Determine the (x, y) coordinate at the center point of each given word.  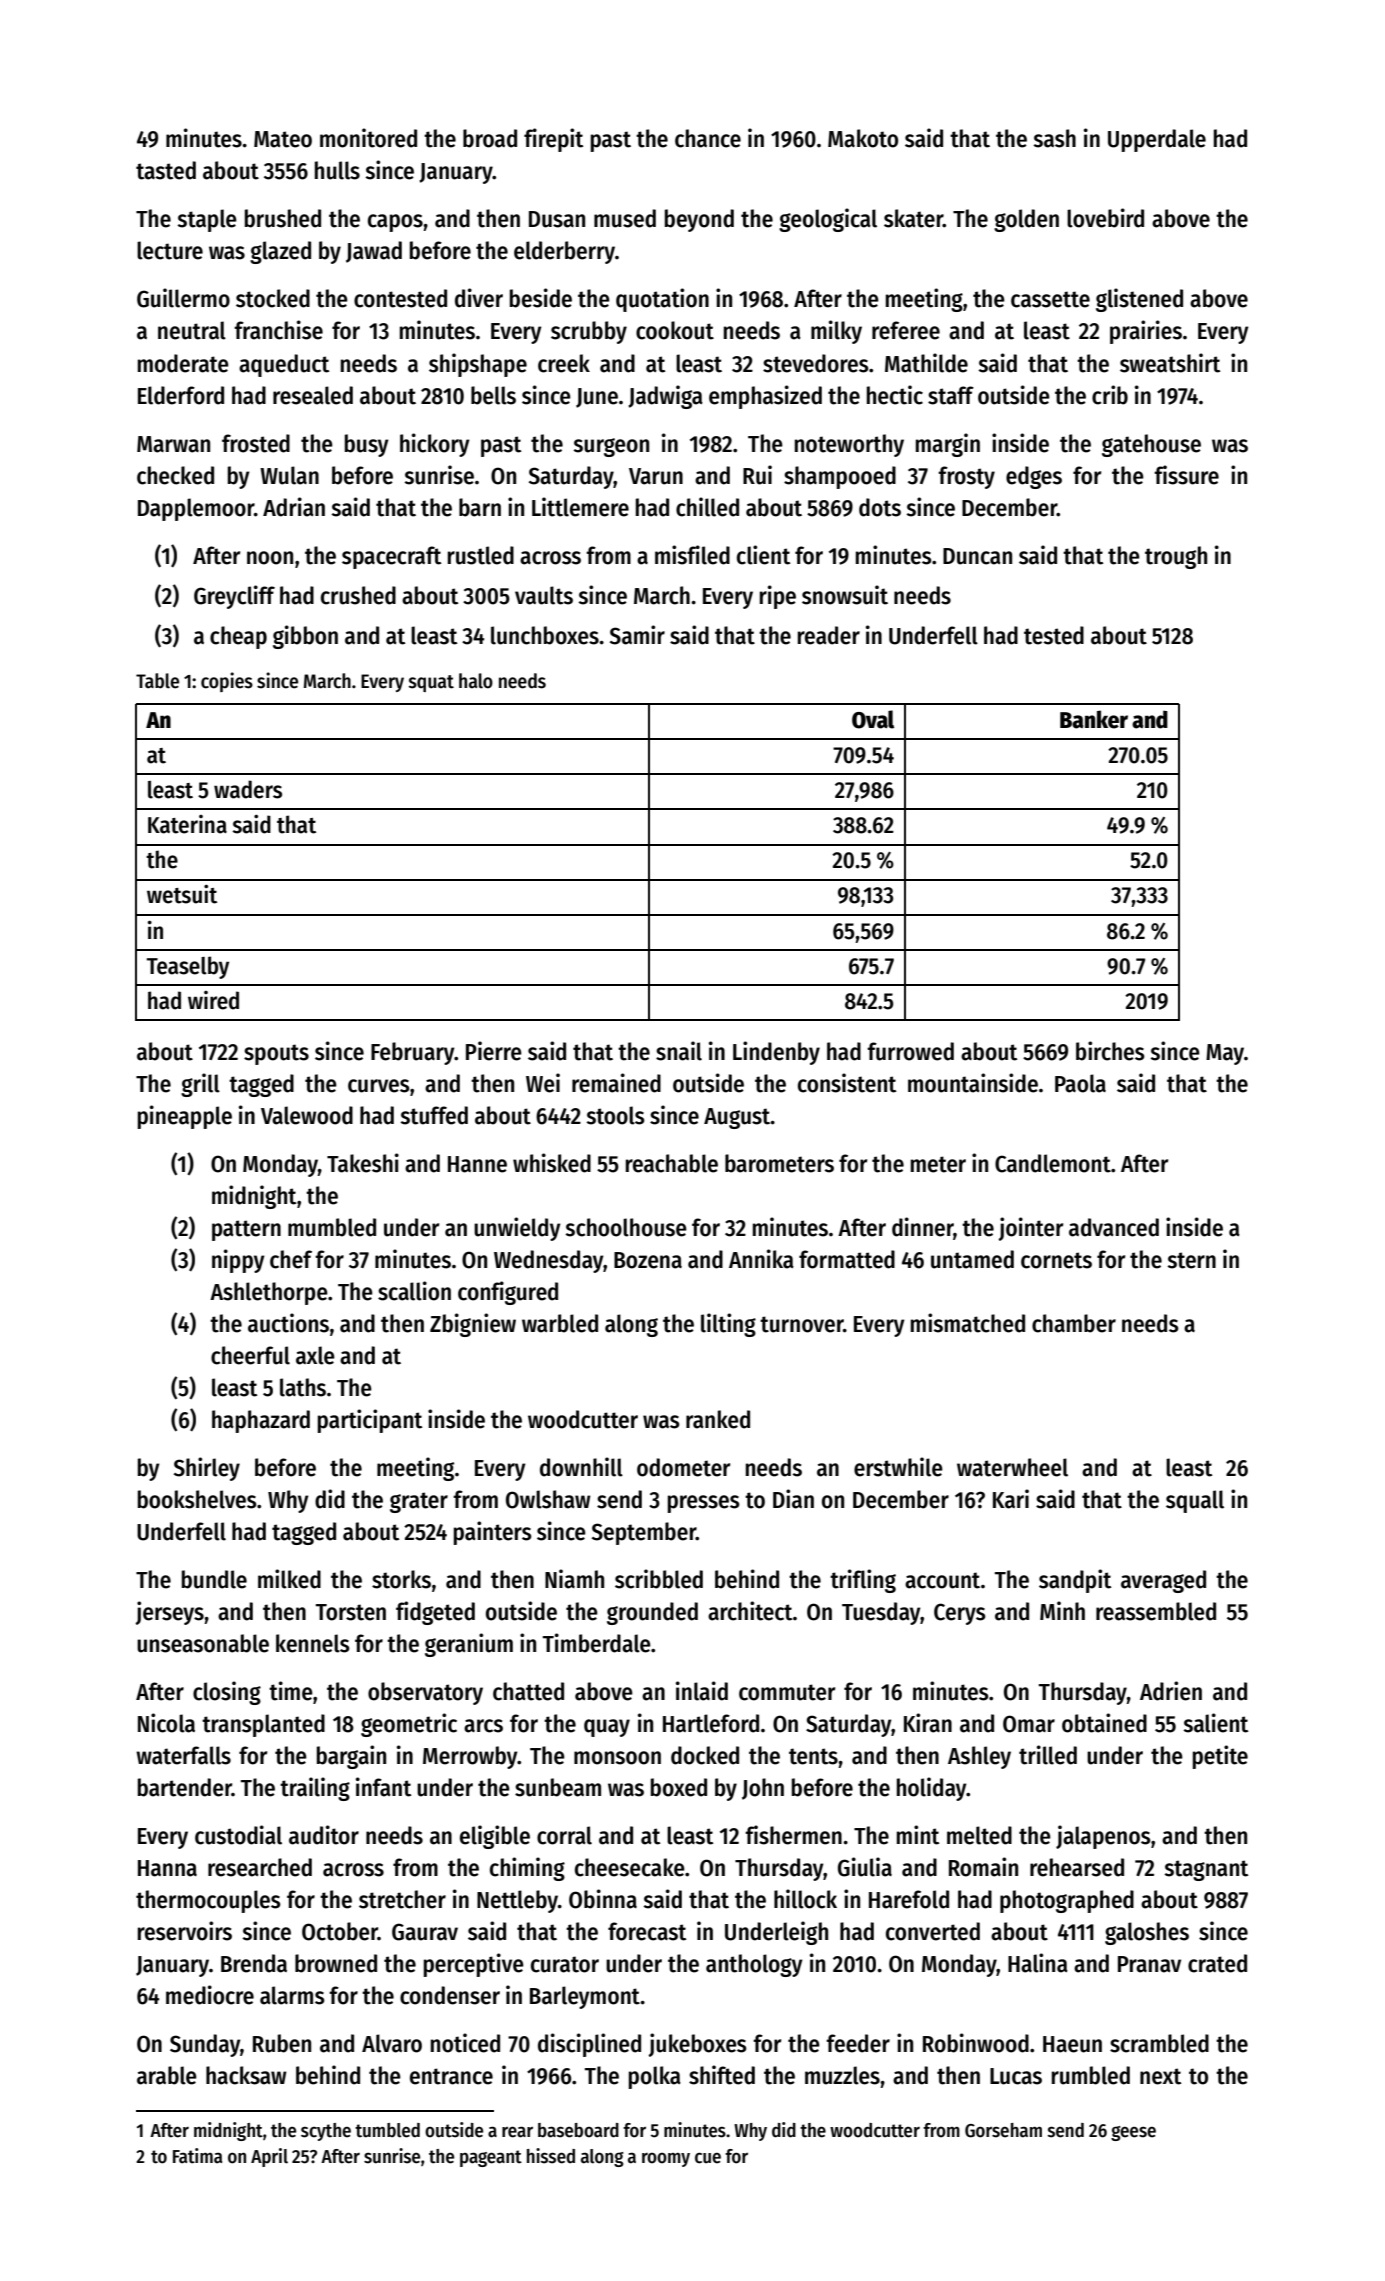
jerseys (170, 1613)
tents (813, 1756)
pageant (491, 2158)
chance (708, 138)
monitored (368, 138)
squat (431, 683)
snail (679, 1051)
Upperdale (1157, 140)
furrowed (910, 1051)
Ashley (979, 1757)
